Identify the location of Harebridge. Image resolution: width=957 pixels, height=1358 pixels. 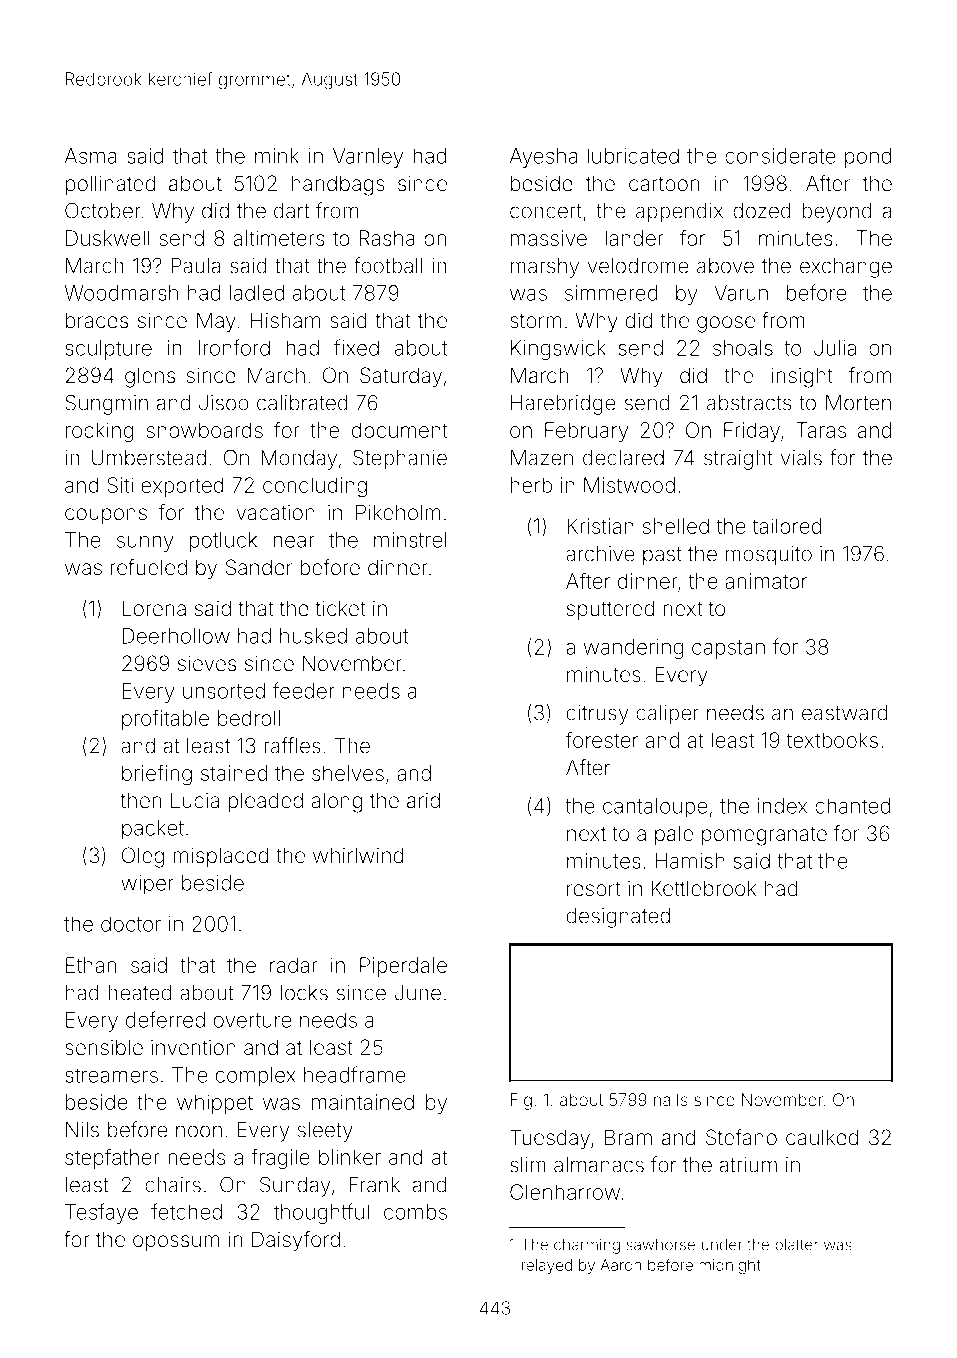
(563, 405).
